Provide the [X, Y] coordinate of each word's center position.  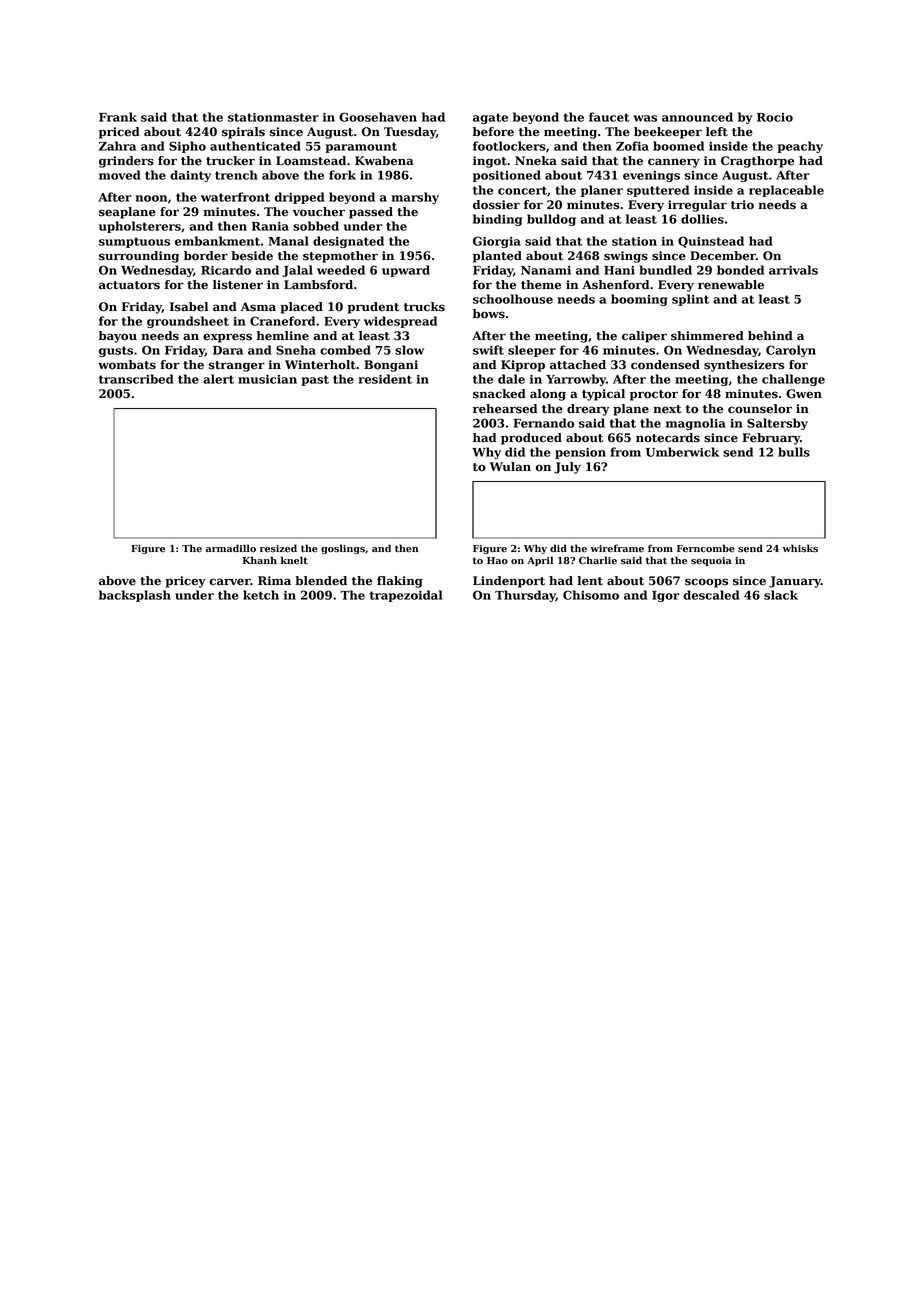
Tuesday [410, 133]
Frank [118, 117]
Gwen [804, 394]
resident [385, 379]
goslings [343, 549]
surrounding [139, 257]
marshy [415, 198]
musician [267, 379]
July [567, 468]
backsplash [135, 596]
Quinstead [711, 242]
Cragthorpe [757, 162]
